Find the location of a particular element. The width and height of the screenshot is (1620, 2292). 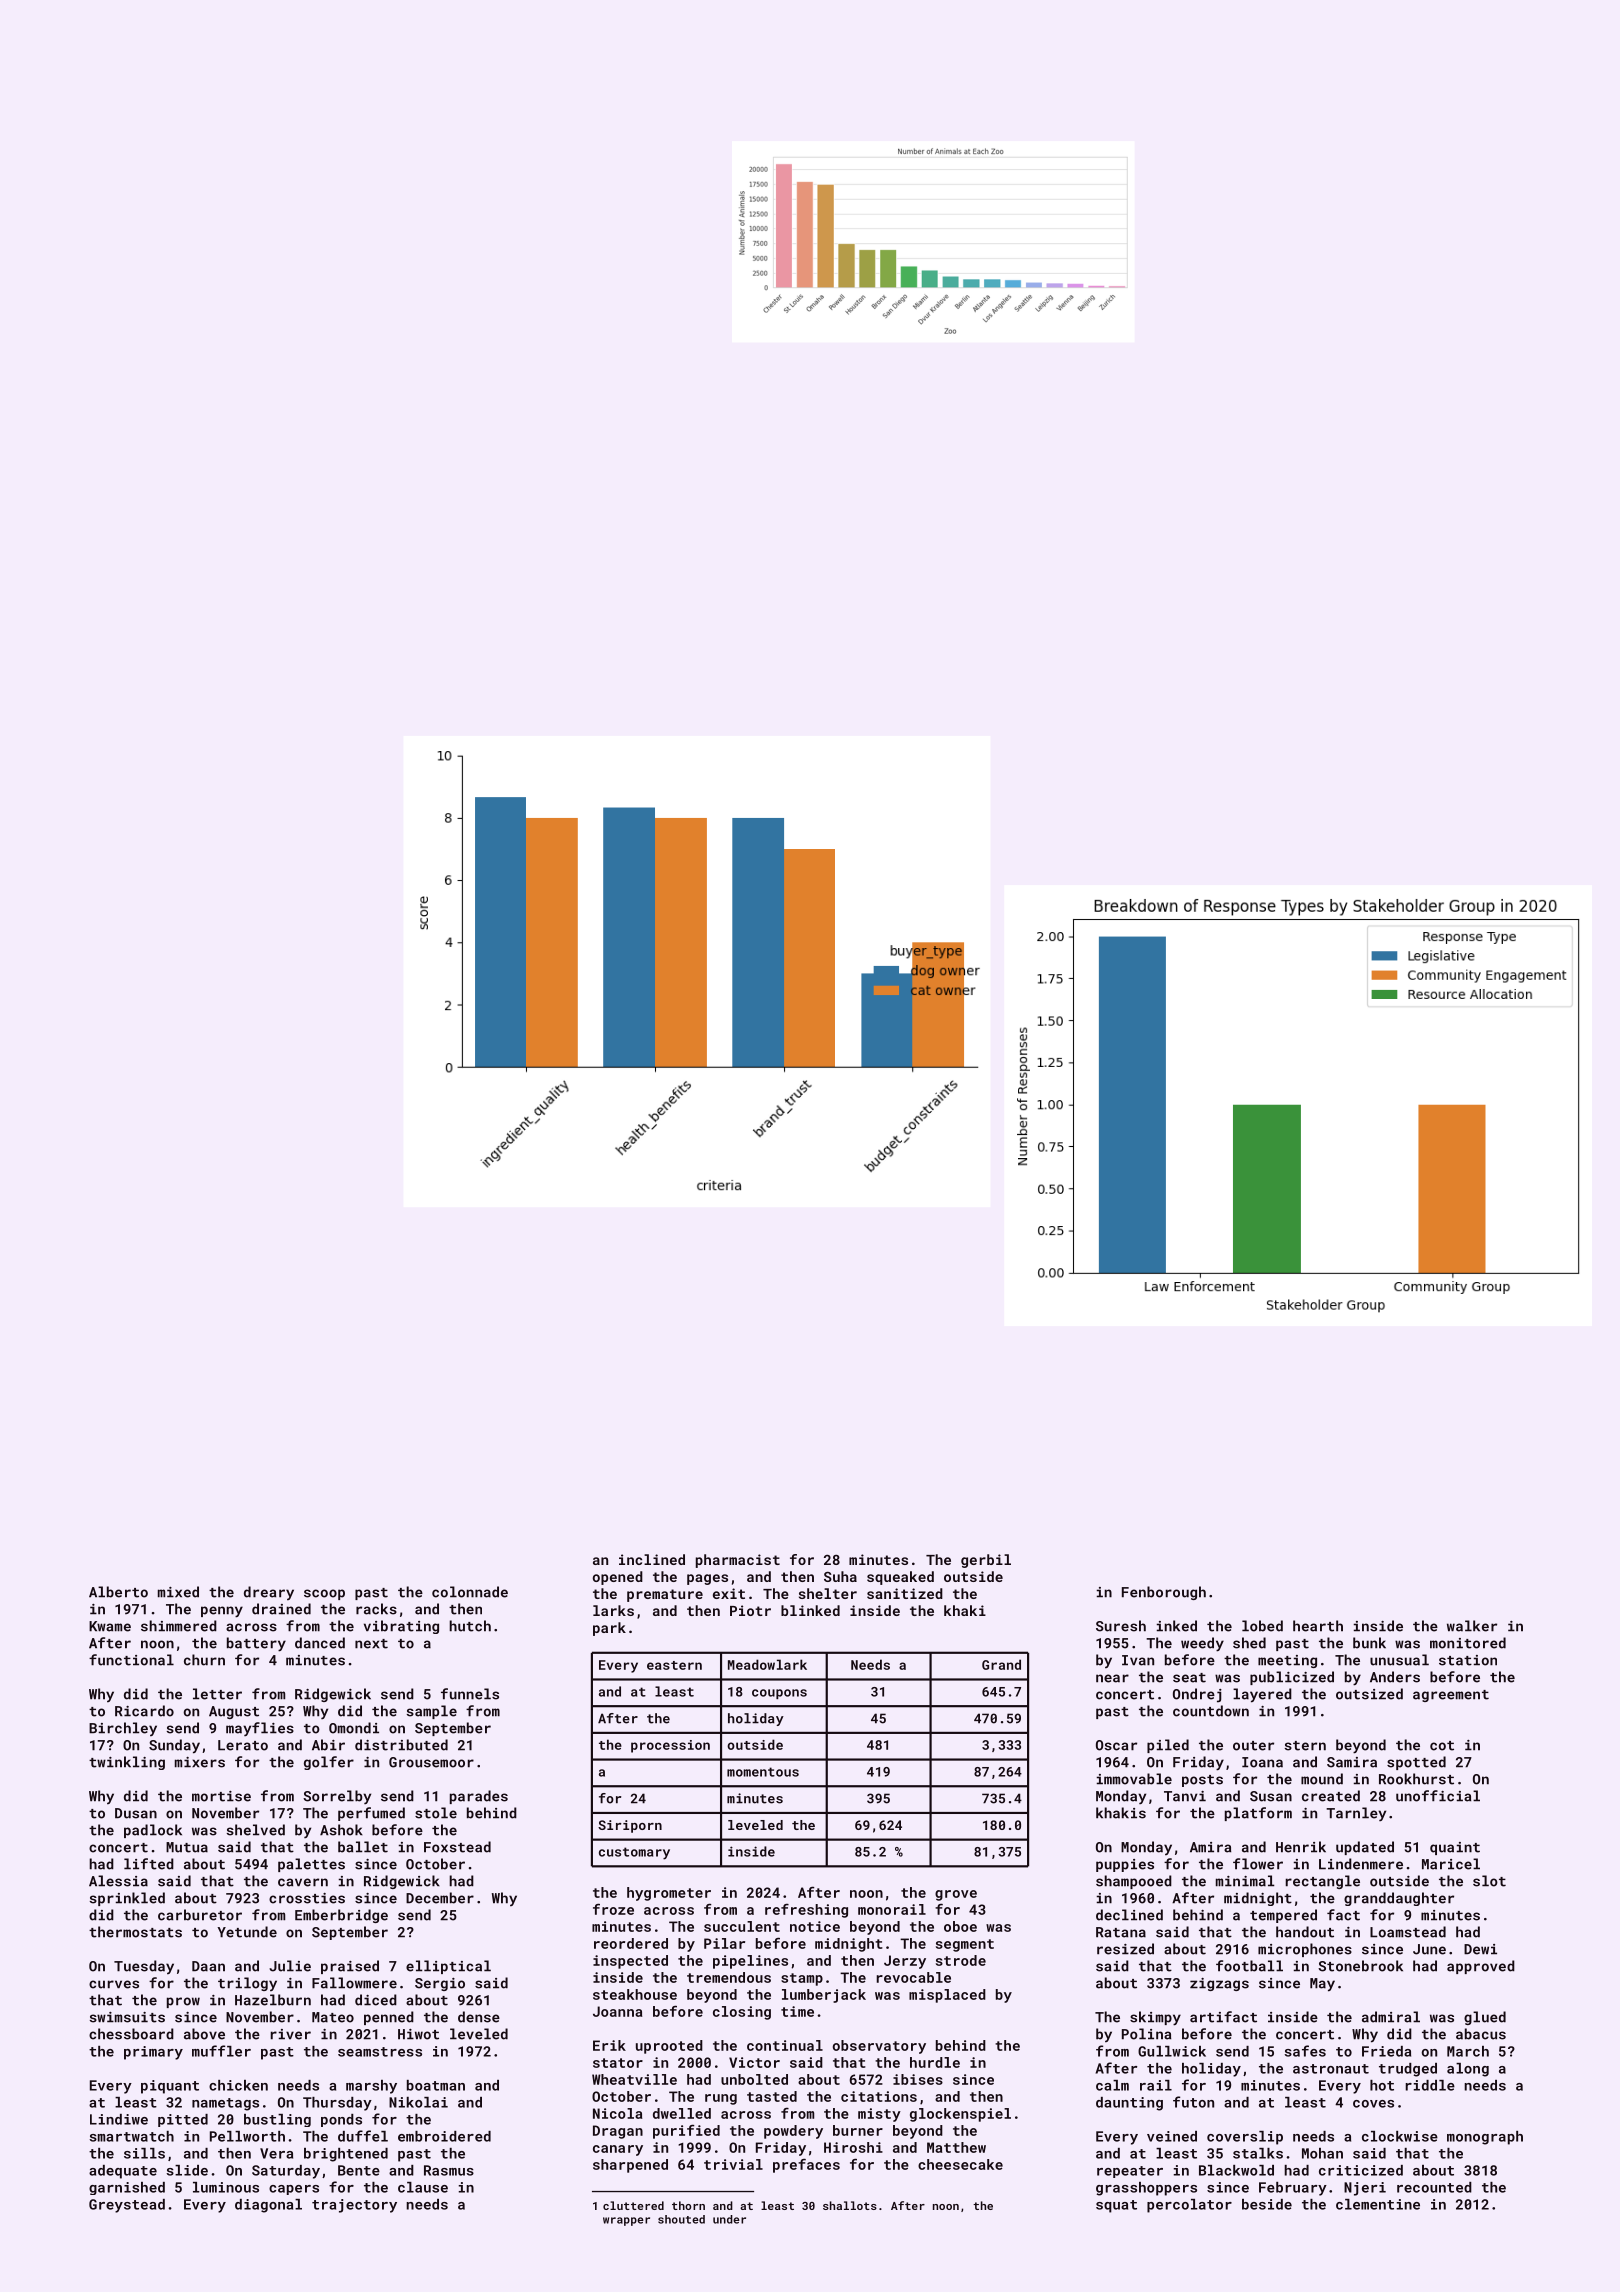

mixed is located at coordinates (178, 1592).
